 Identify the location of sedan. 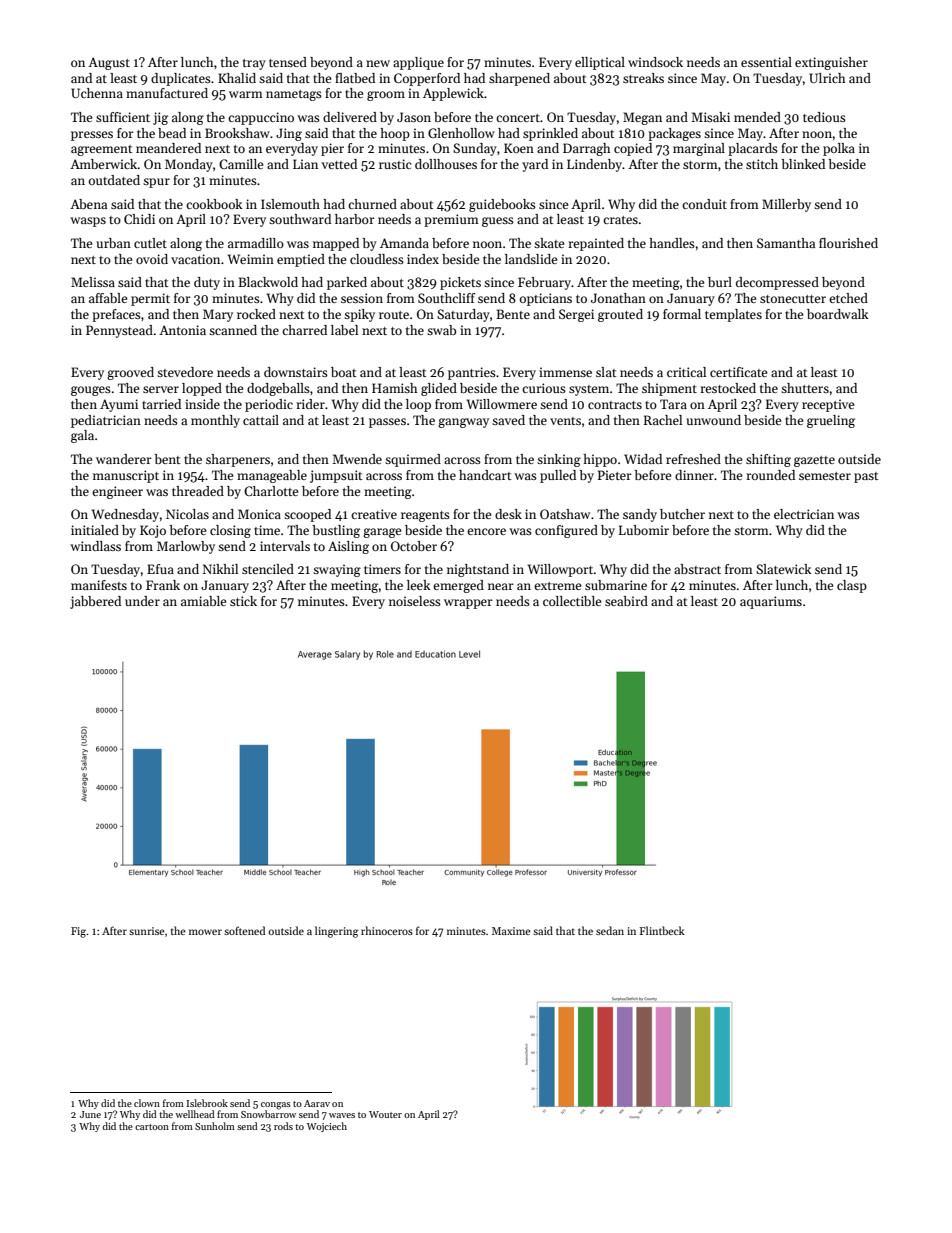
(610, 930).
